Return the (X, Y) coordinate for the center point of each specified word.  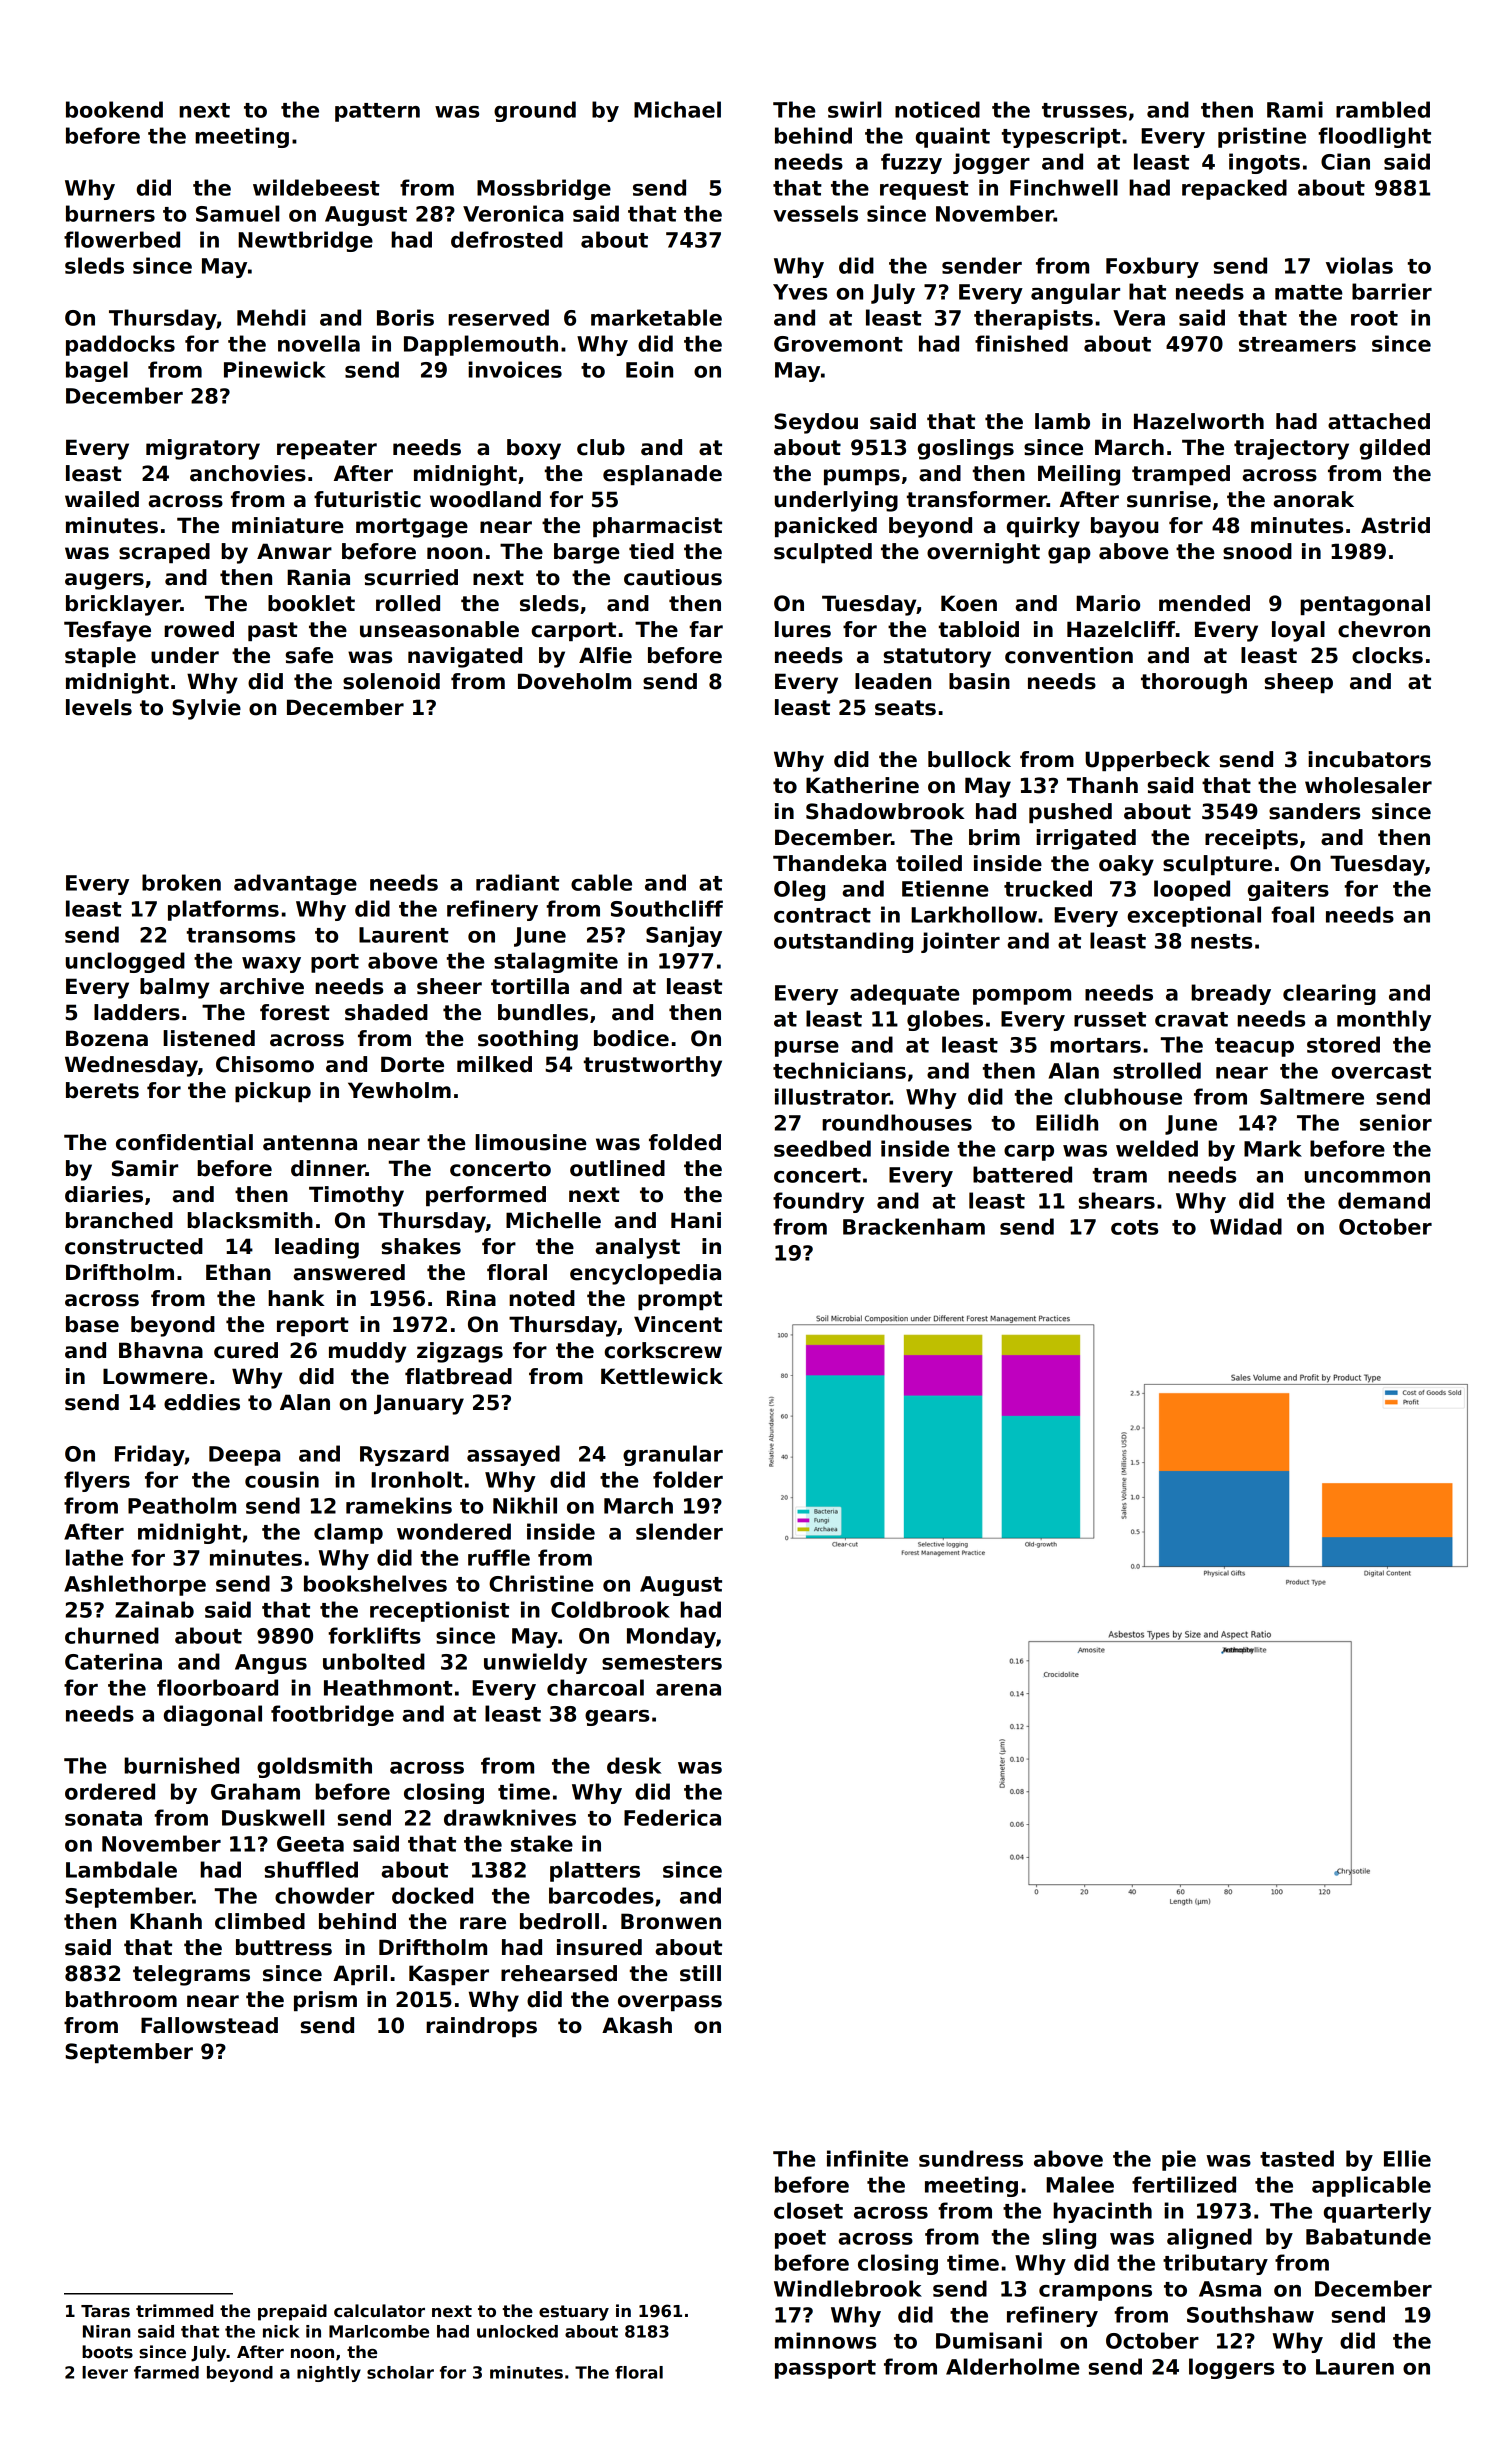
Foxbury (1152, 267)
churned (112, 1635)
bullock (969, 759)
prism (325, 2001)
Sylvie (206, 709)
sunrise (1169, 499)
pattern (377, 112)
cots (1134, 1227)
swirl (854, 109)
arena (688, 1690)
